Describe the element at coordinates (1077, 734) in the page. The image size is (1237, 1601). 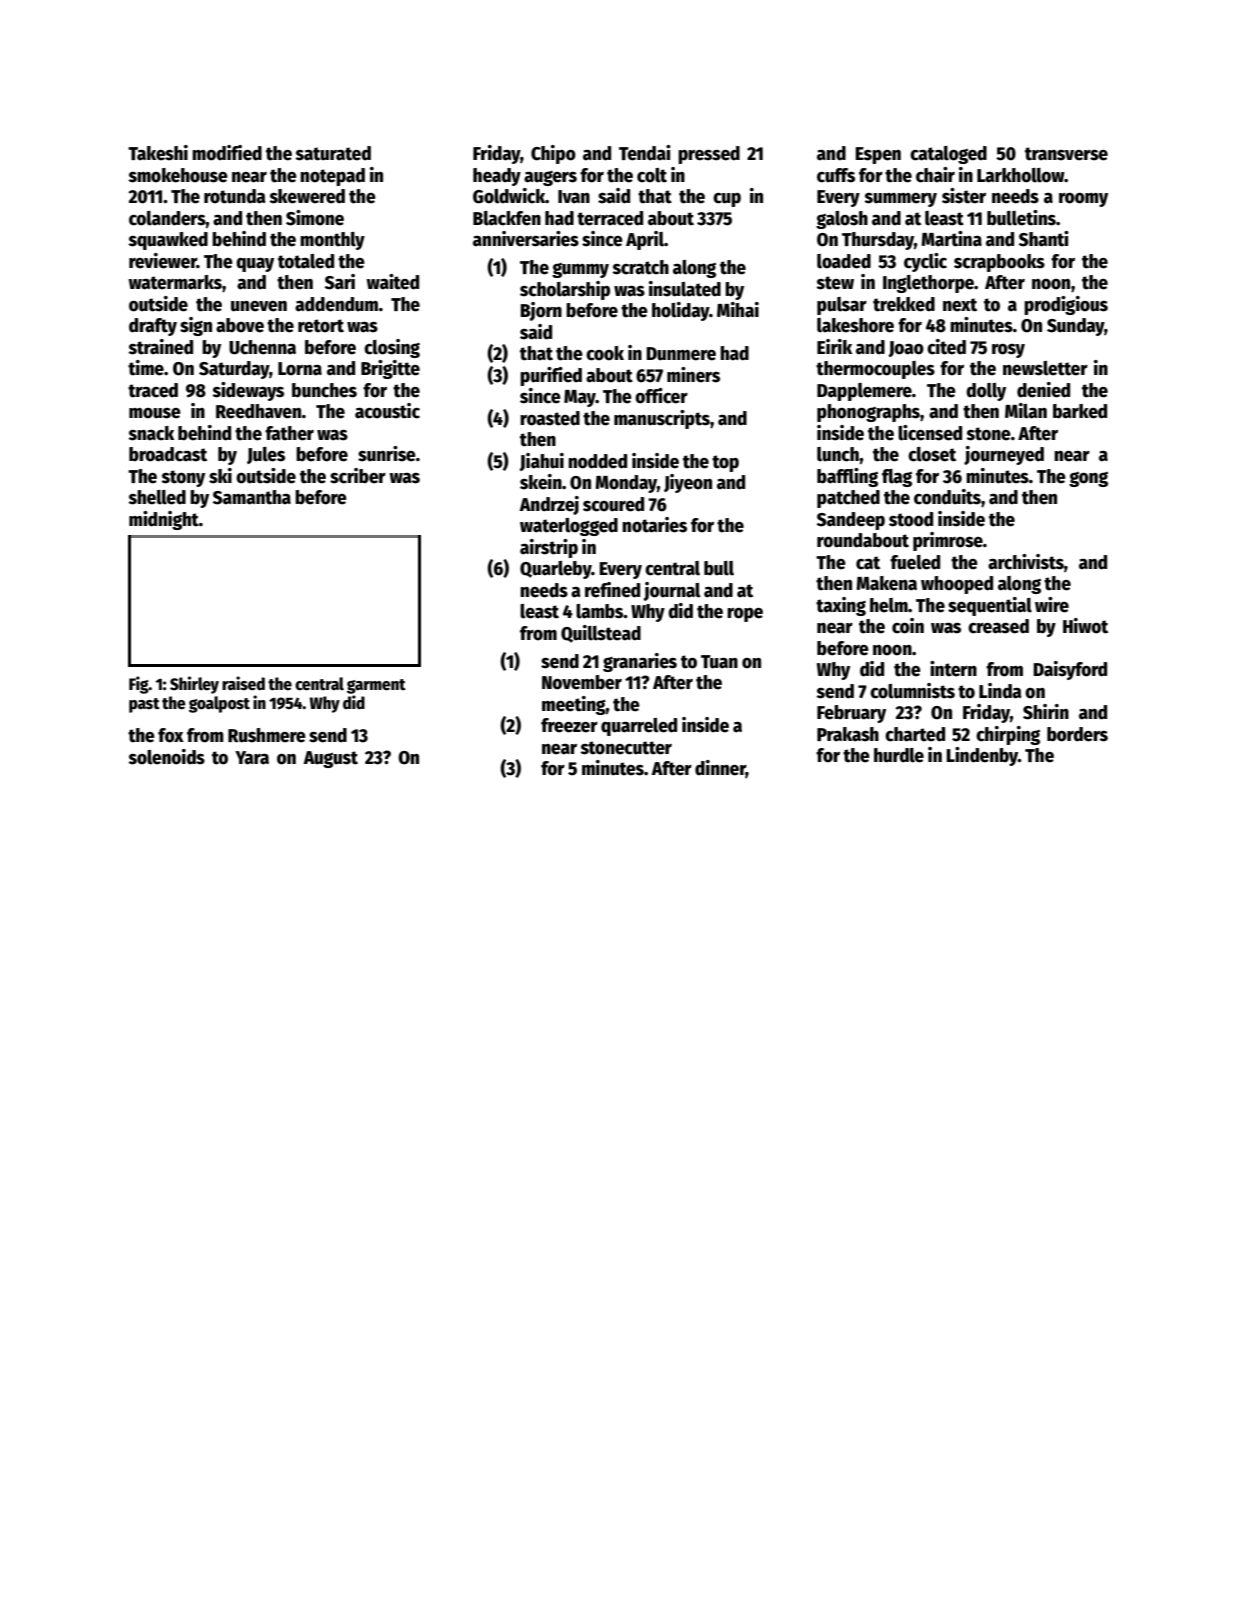
I see `borders` at that location.
